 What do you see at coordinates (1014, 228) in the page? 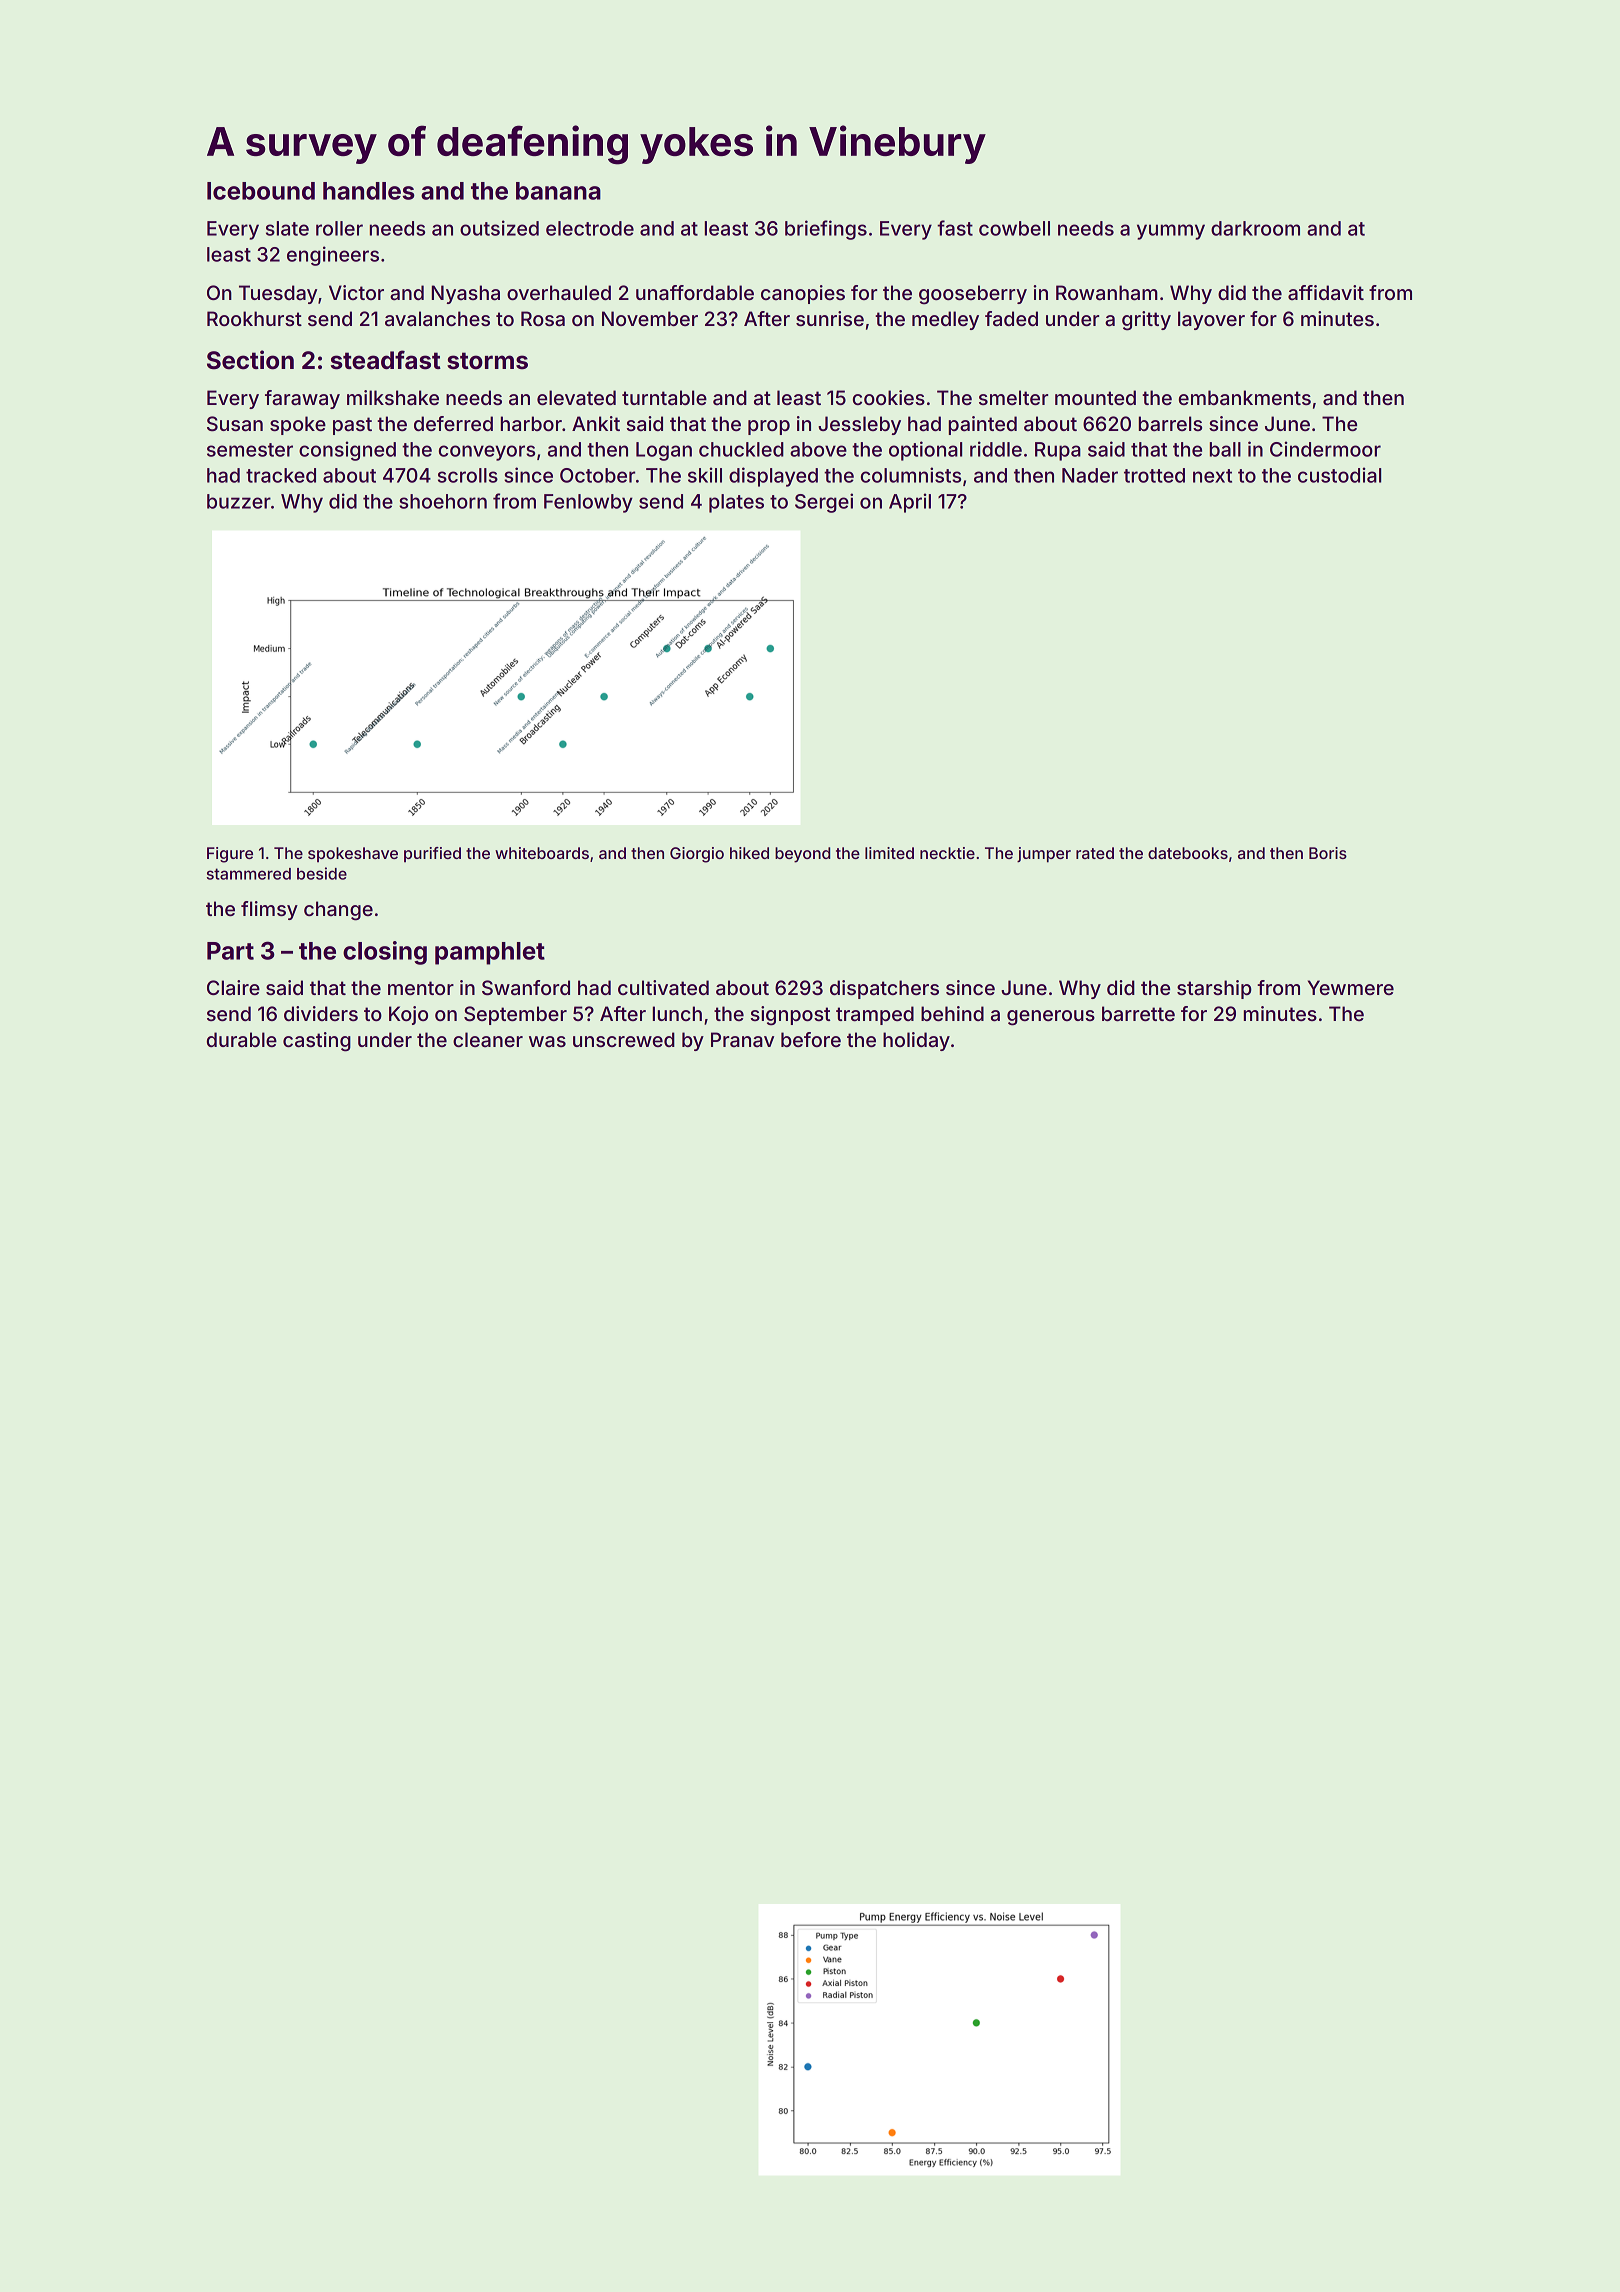
I see `cowbell` at bounding box center [1014, 228].
